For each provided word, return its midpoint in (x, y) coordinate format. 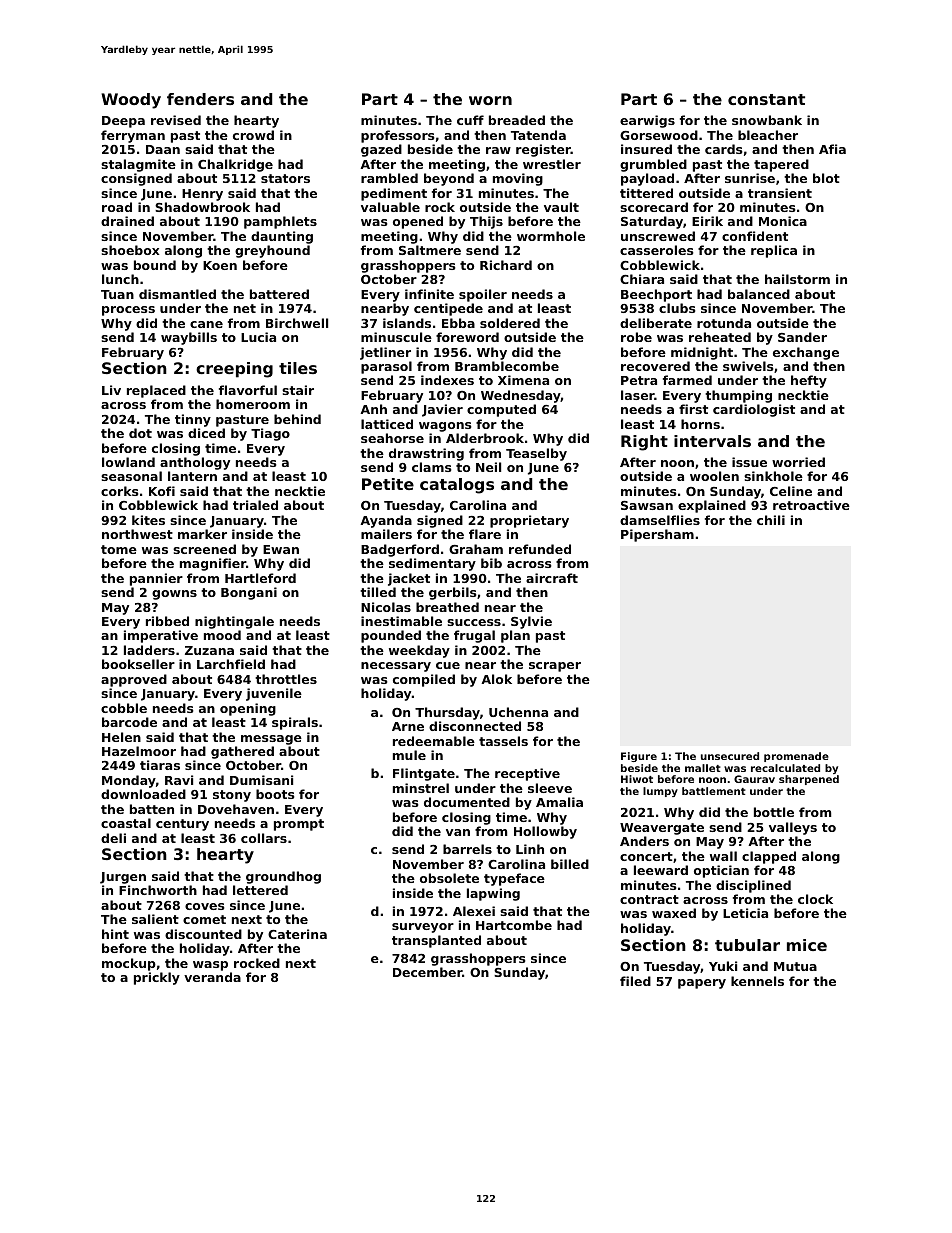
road (117, 207)
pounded (391, 636)
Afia (832, 149)
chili (771, 520)
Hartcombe (514, 925)
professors (397, 136)
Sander (802, 337)
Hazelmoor (139, 751)
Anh (373, 409)
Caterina (297, 934)
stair (298, 390)
